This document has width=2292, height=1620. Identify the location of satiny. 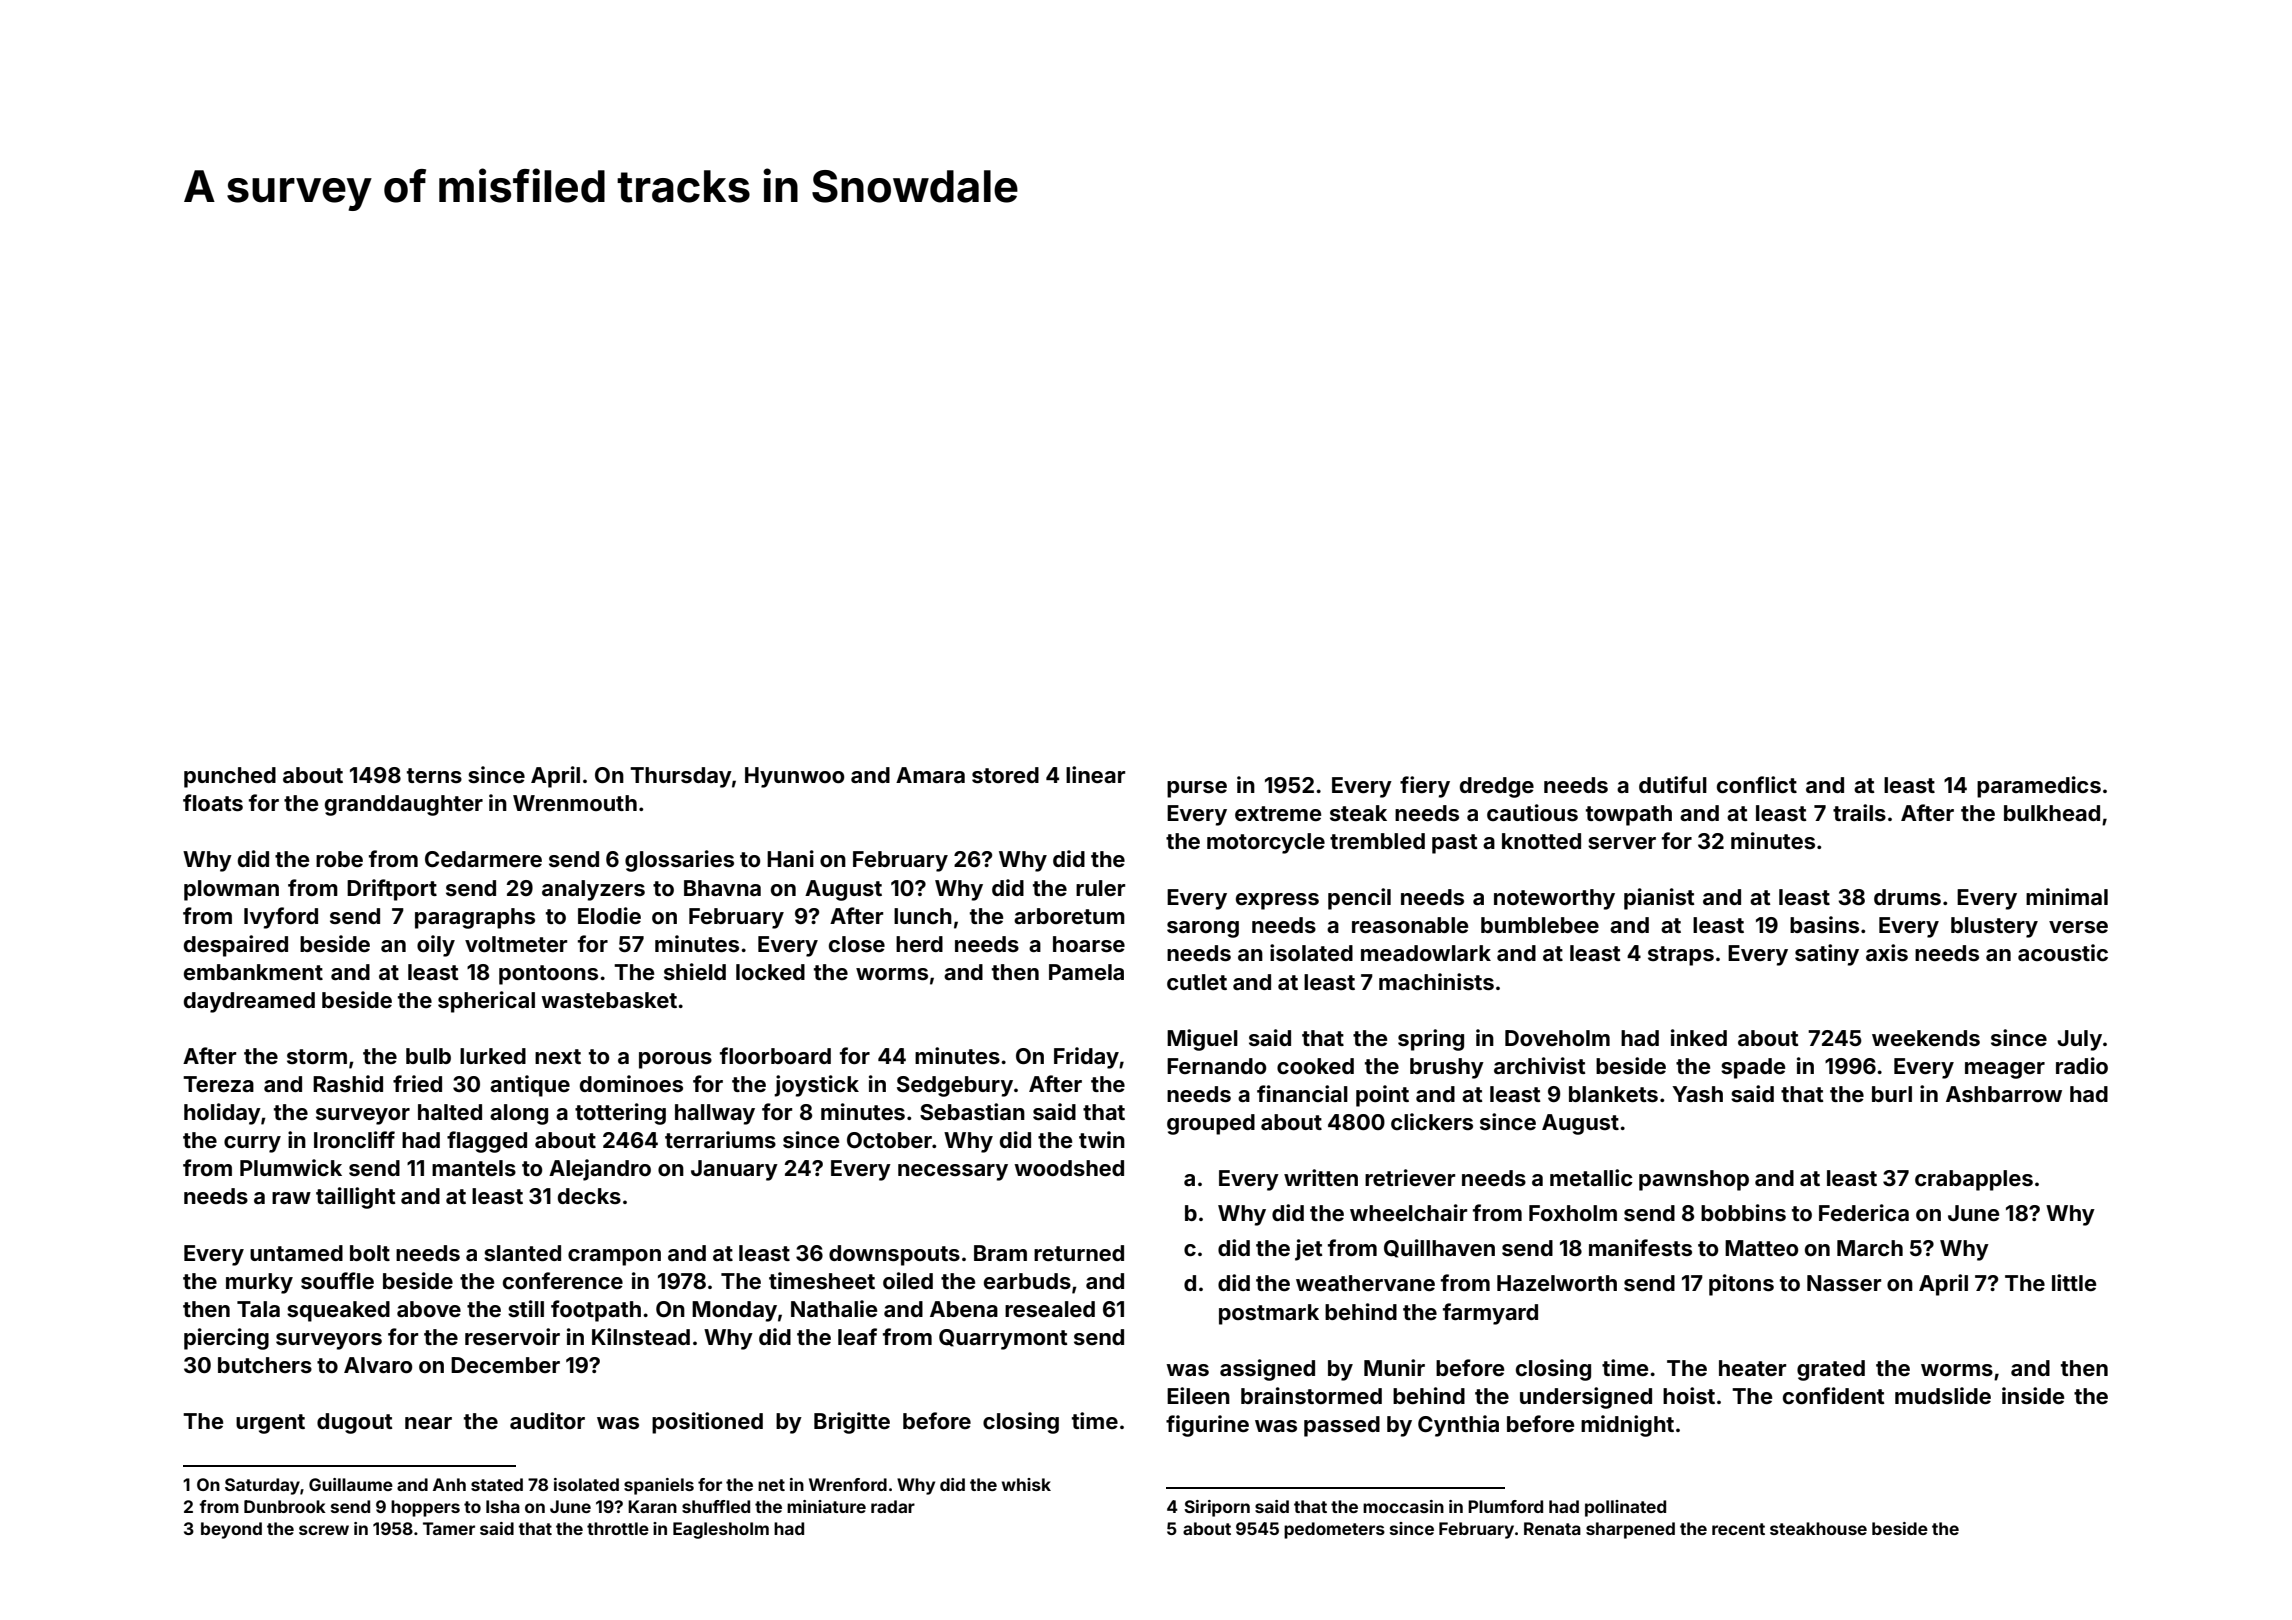
(1827, 955).
